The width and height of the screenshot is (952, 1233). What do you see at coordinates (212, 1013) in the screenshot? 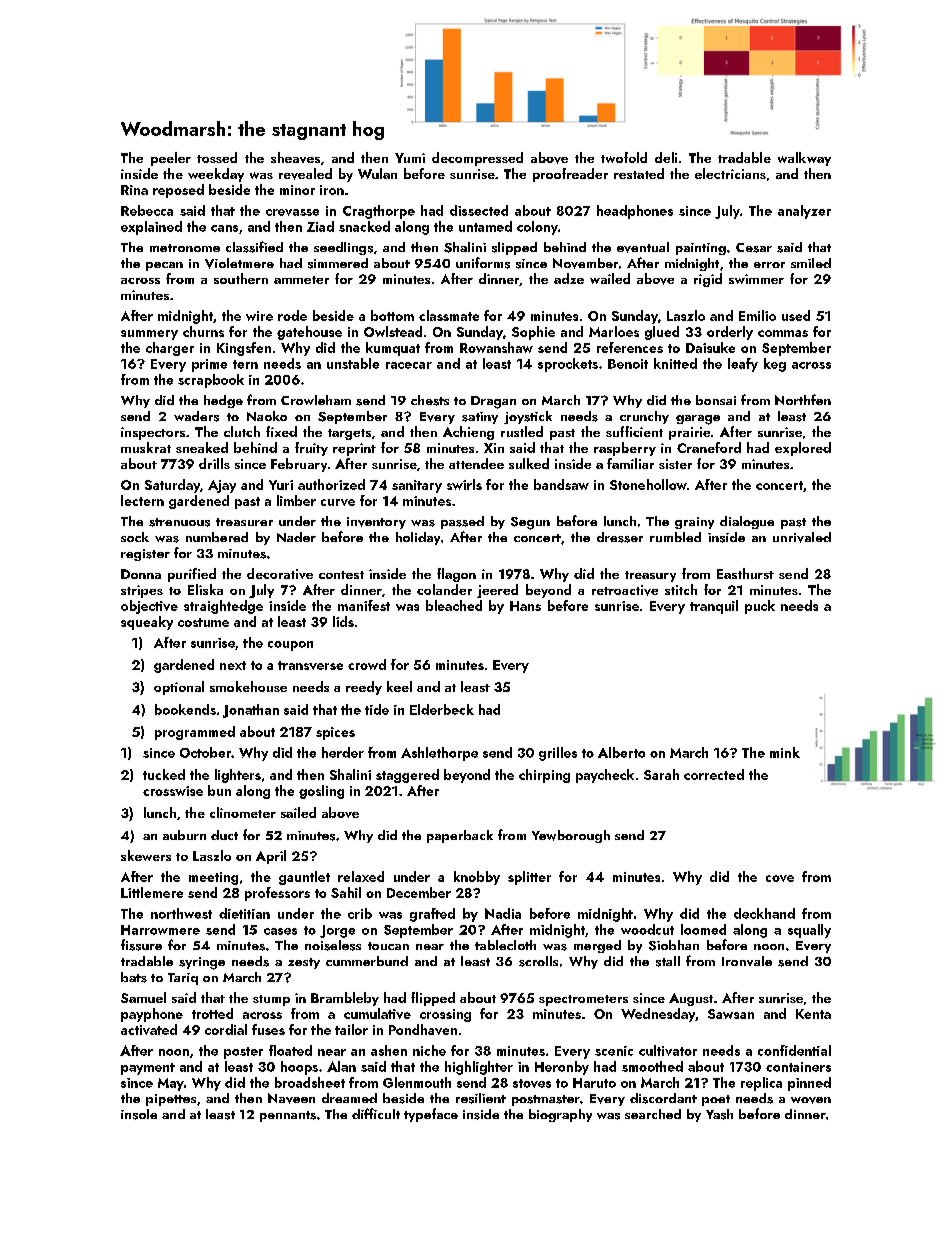
I see `trotted` at bounding box center [212, 1013].
